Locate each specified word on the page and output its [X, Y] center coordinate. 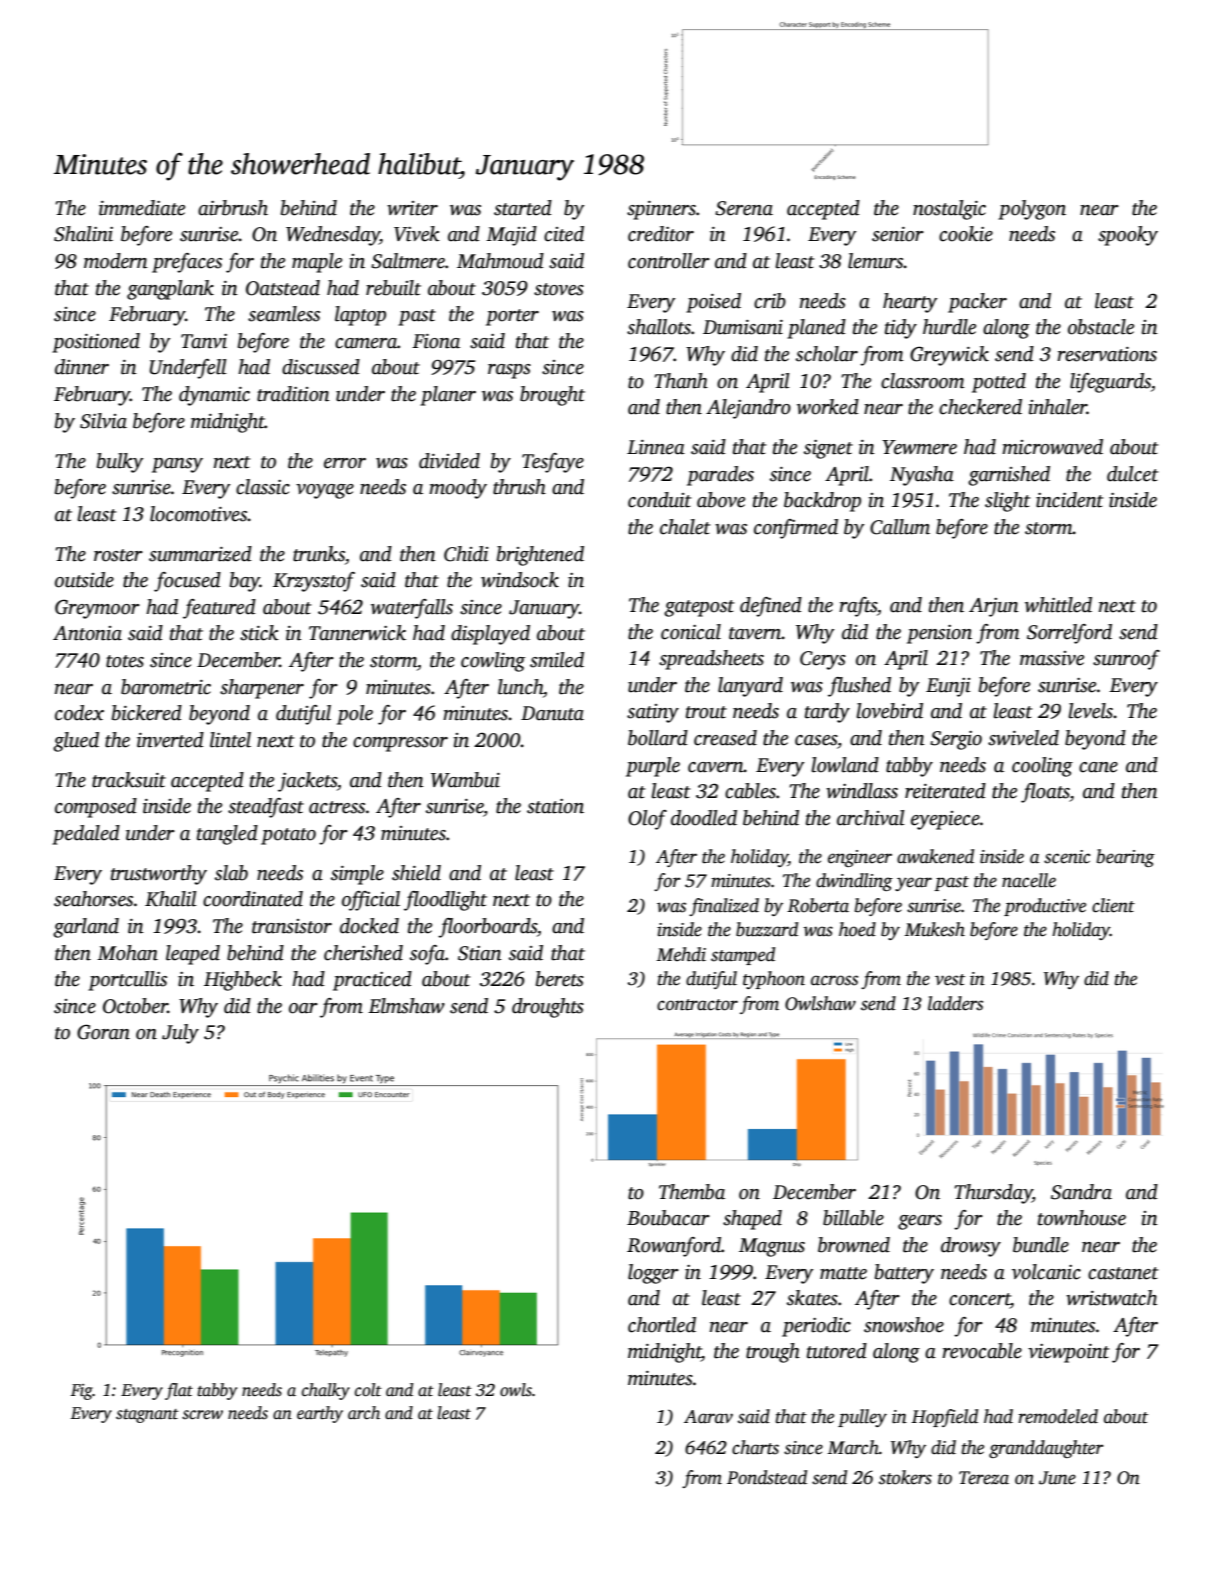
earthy [320, 1414]
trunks [319, 554]
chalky [326, 1391]
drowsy [971, 1247]
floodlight [445, 901]
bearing [1126, 858]
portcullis [127, 981]
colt [368, 1390]
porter [512, 317]
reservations [1107, 354]
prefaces [187, 263]
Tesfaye [553, 463]
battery [904, 1274]
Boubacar [668, 1218]
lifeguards [1110, 383]
